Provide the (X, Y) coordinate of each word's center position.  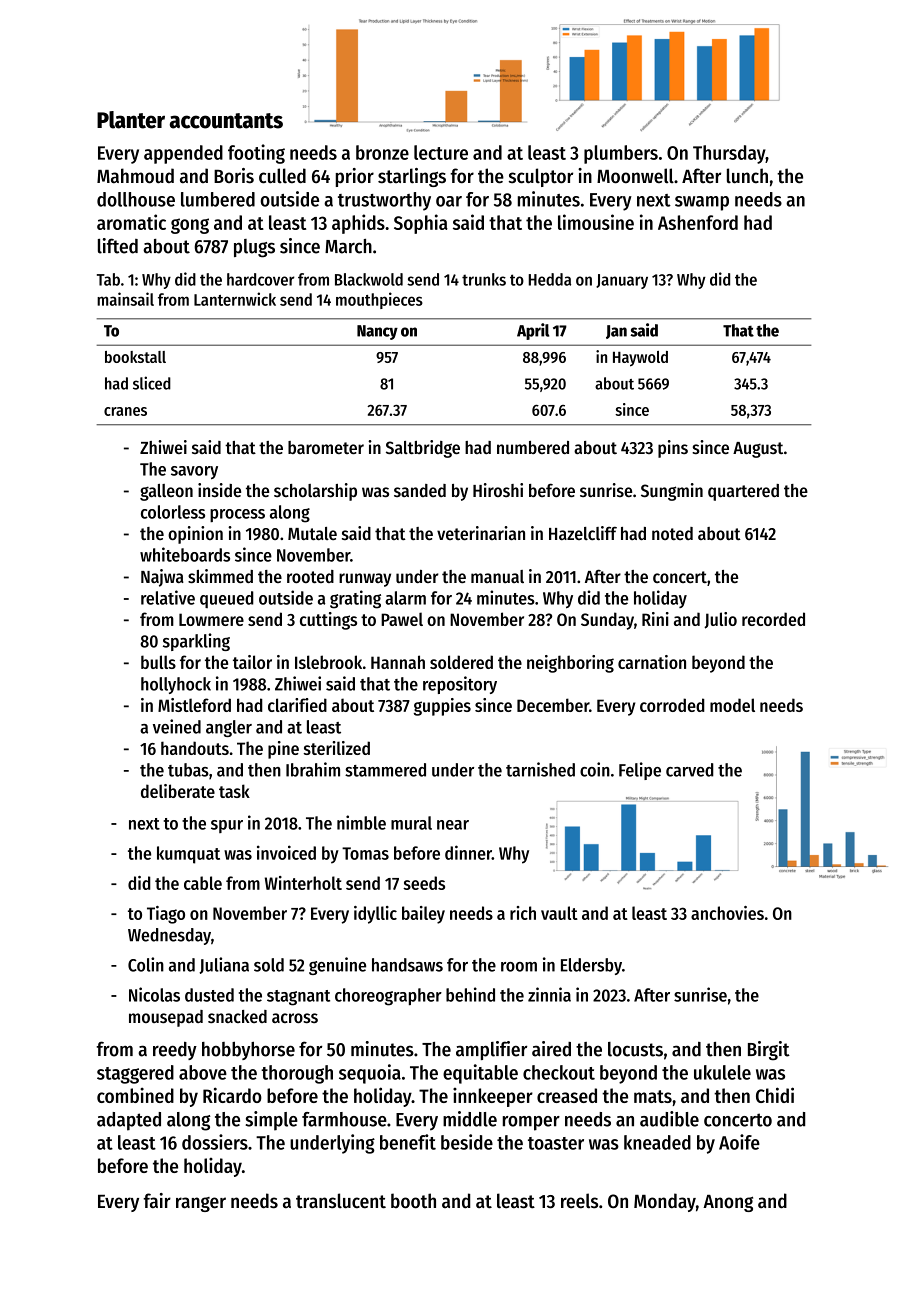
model (732, 705)
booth (413, 1201)
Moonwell (635, 176)
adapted (129, 1121)
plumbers (621, 154)
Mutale (312, 533)
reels (579, 1201)
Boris (234, 176)
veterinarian (481, 533)
